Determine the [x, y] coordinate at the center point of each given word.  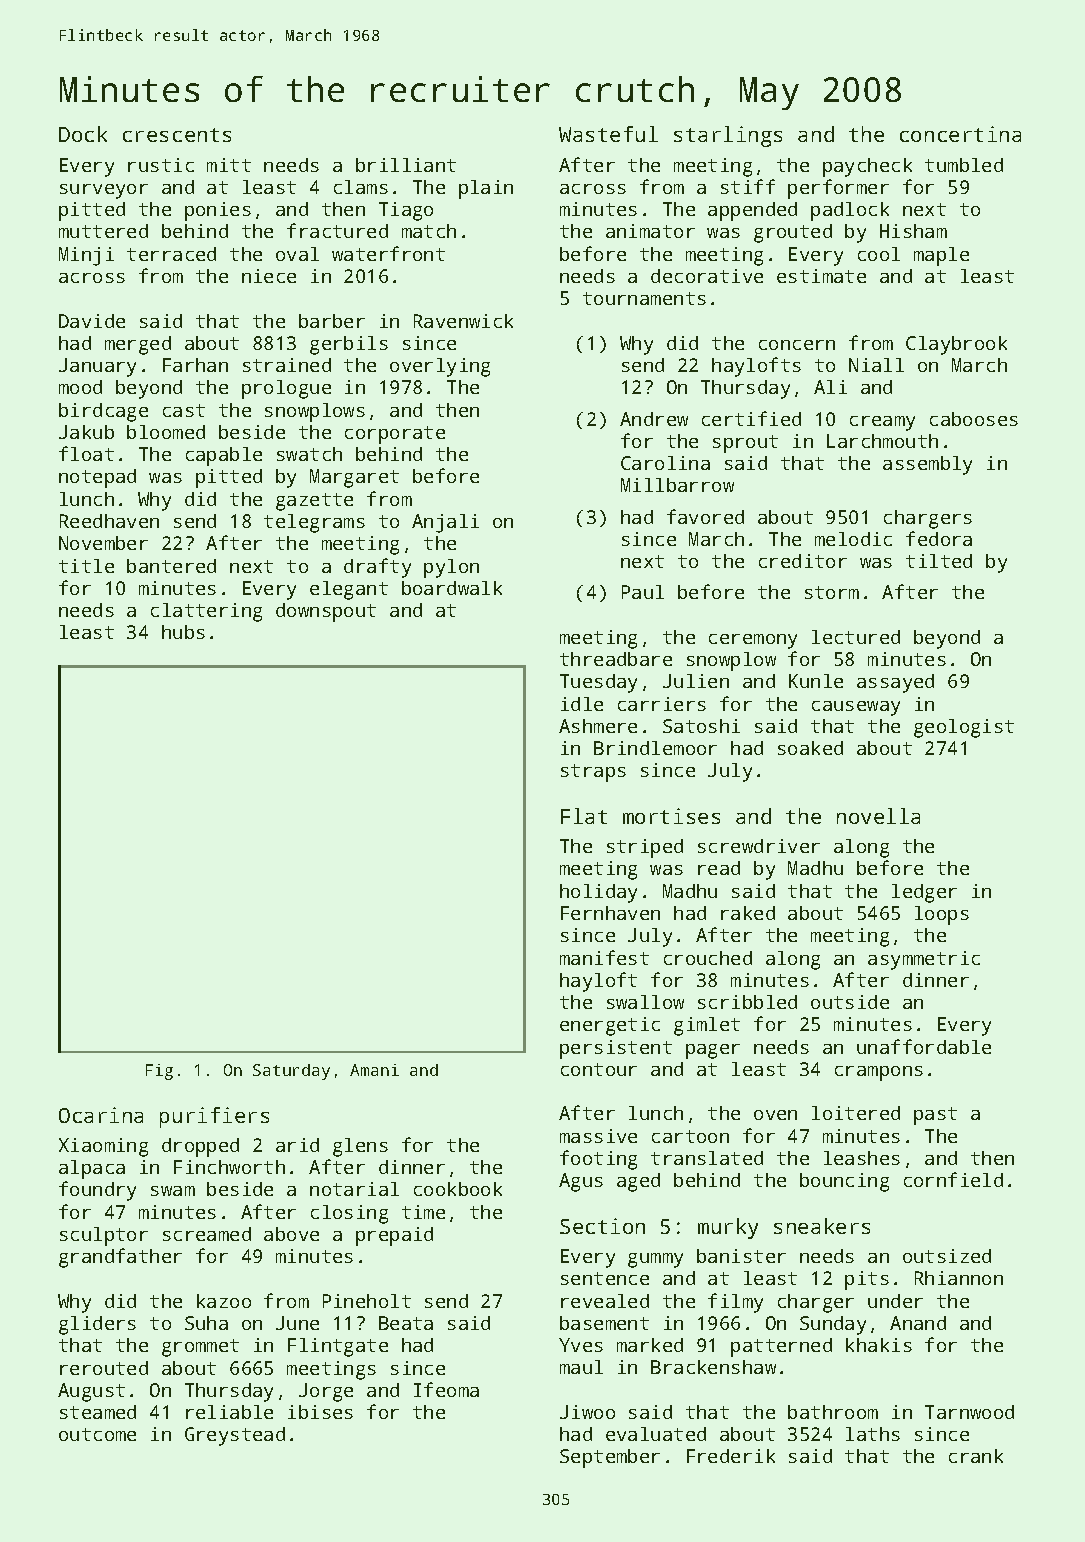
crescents [177, 135]
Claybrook [956, 345]
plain [486, 189]
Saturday [291, 1072]
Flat [584, 816]
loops [942, 915]
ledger [924, 893]
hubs [183, 632]
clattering [206, 612]
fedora [939, 538]
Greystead [235, 1436]
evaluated [656, 1434]
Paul [643, 592]
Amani [374, 1070]
